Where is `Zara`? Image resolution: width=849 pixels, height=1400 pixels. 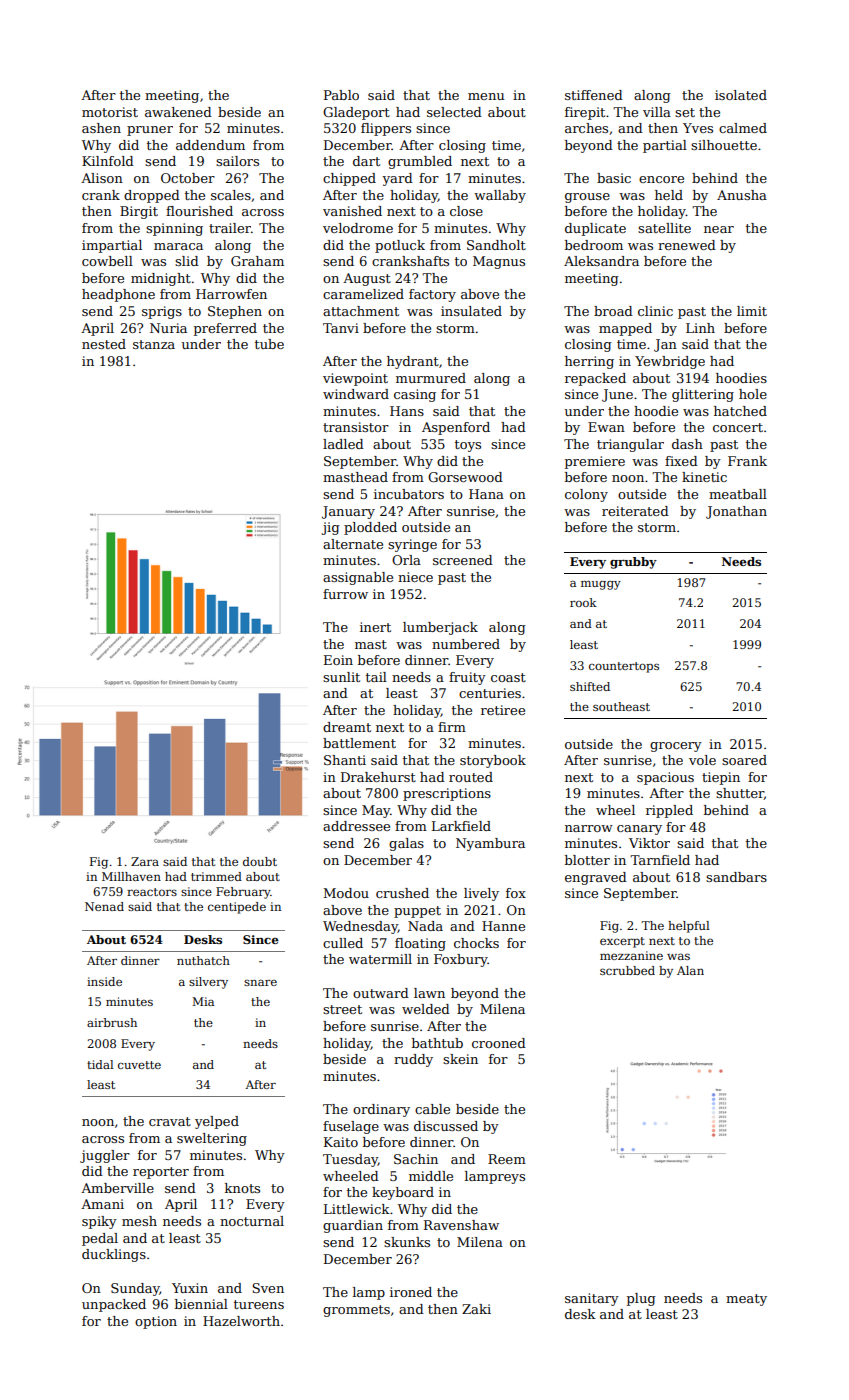 Zara is located at coordinates (145, 861).
